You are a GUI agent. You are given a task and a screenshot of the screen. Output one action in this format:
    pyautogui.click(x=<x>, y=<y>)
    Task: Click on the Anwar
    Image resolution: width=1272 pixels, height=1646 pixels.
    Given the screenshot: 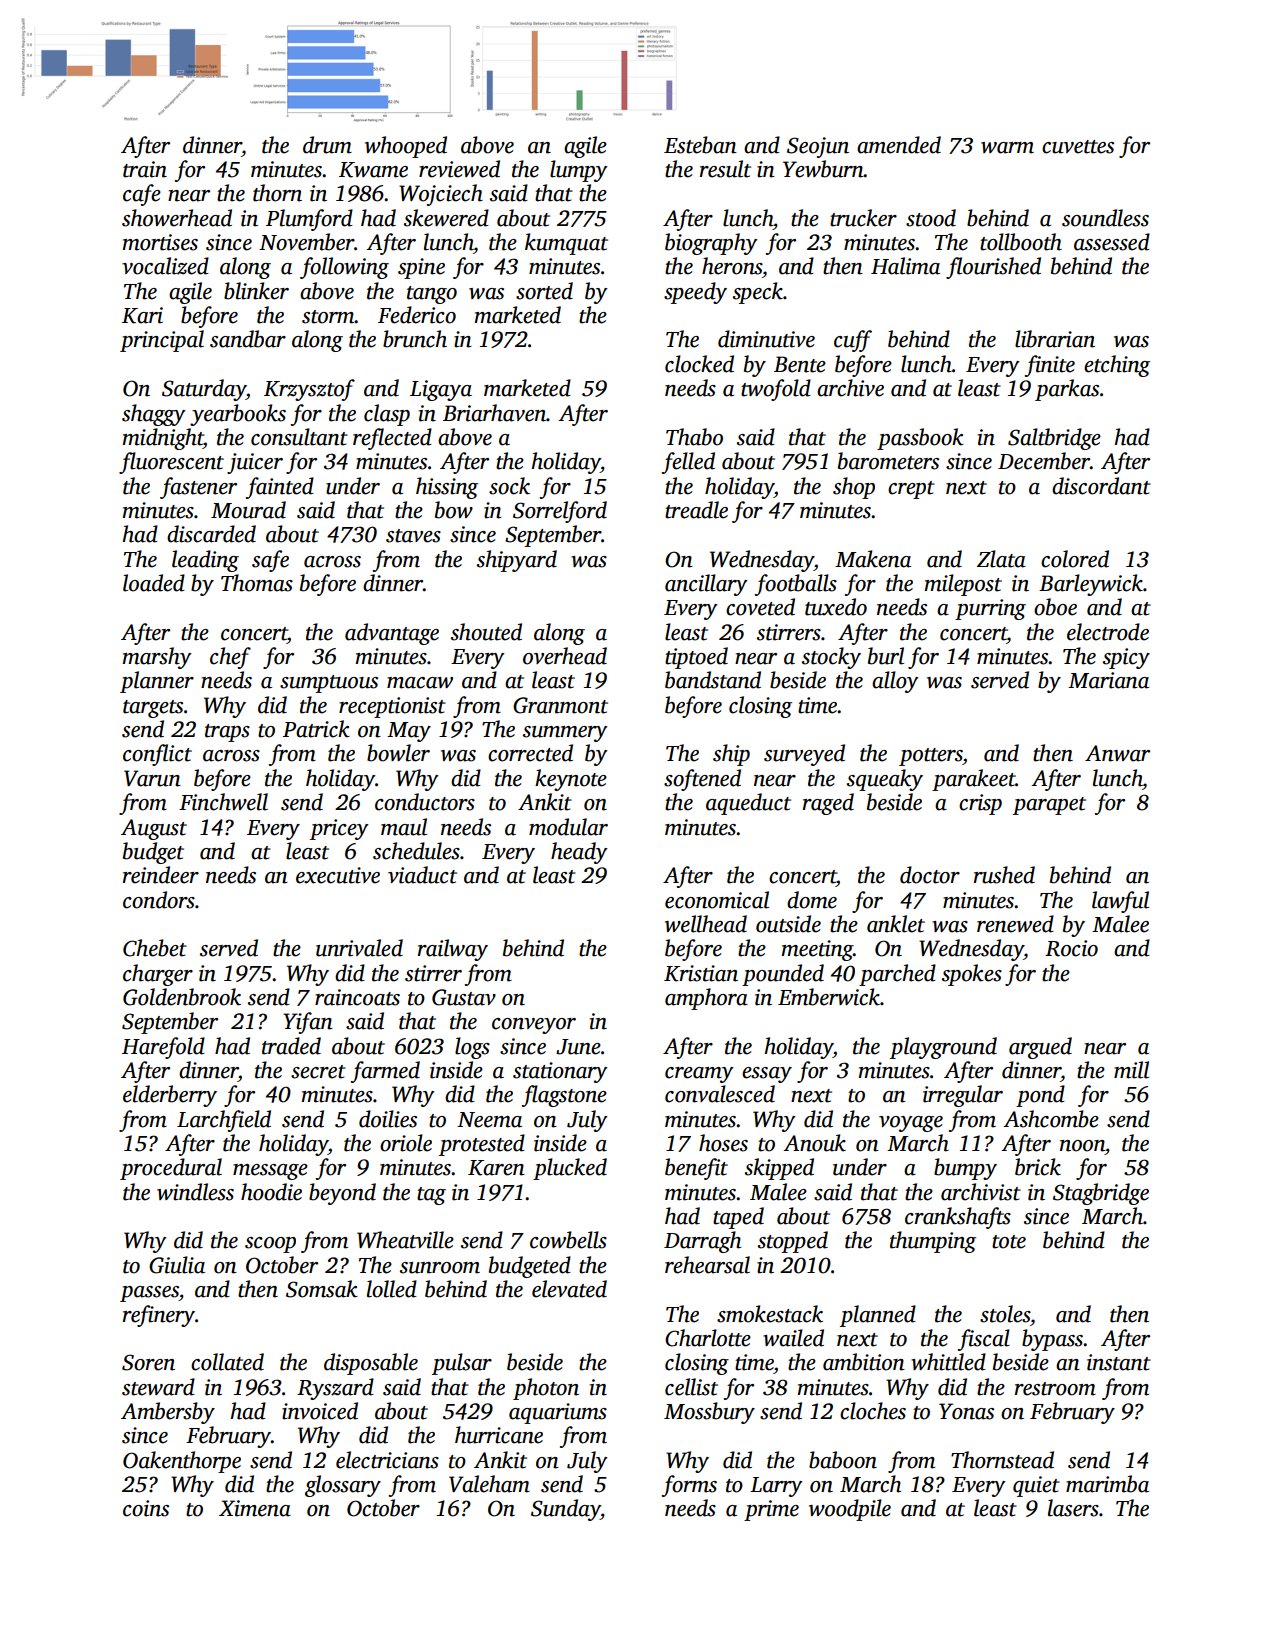 What is the action you would take?
    pyautogui.click(x=1117, y=753)
